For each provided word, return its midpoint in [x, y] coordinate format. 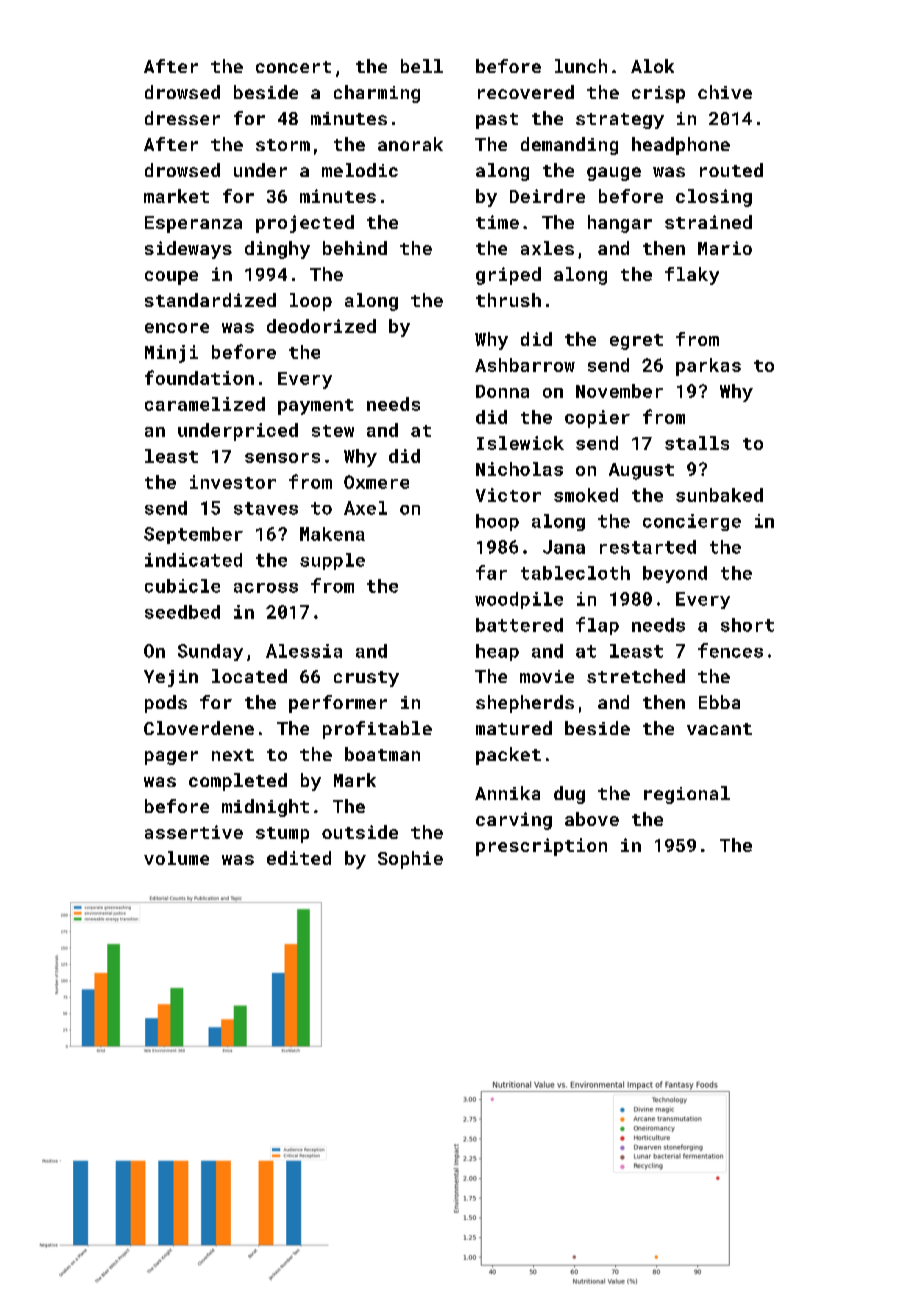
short [747, 625]
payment [316, 407]
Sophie [410, 860]
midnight [265, 808]
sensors [282, 458]
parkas [708, 367]
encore [177, 328]
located [249, 676]
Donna [502, 391]
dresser [182, 118]
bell [422, 66]
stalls [697, 443]
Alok [652, 66]
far [491, 572]
